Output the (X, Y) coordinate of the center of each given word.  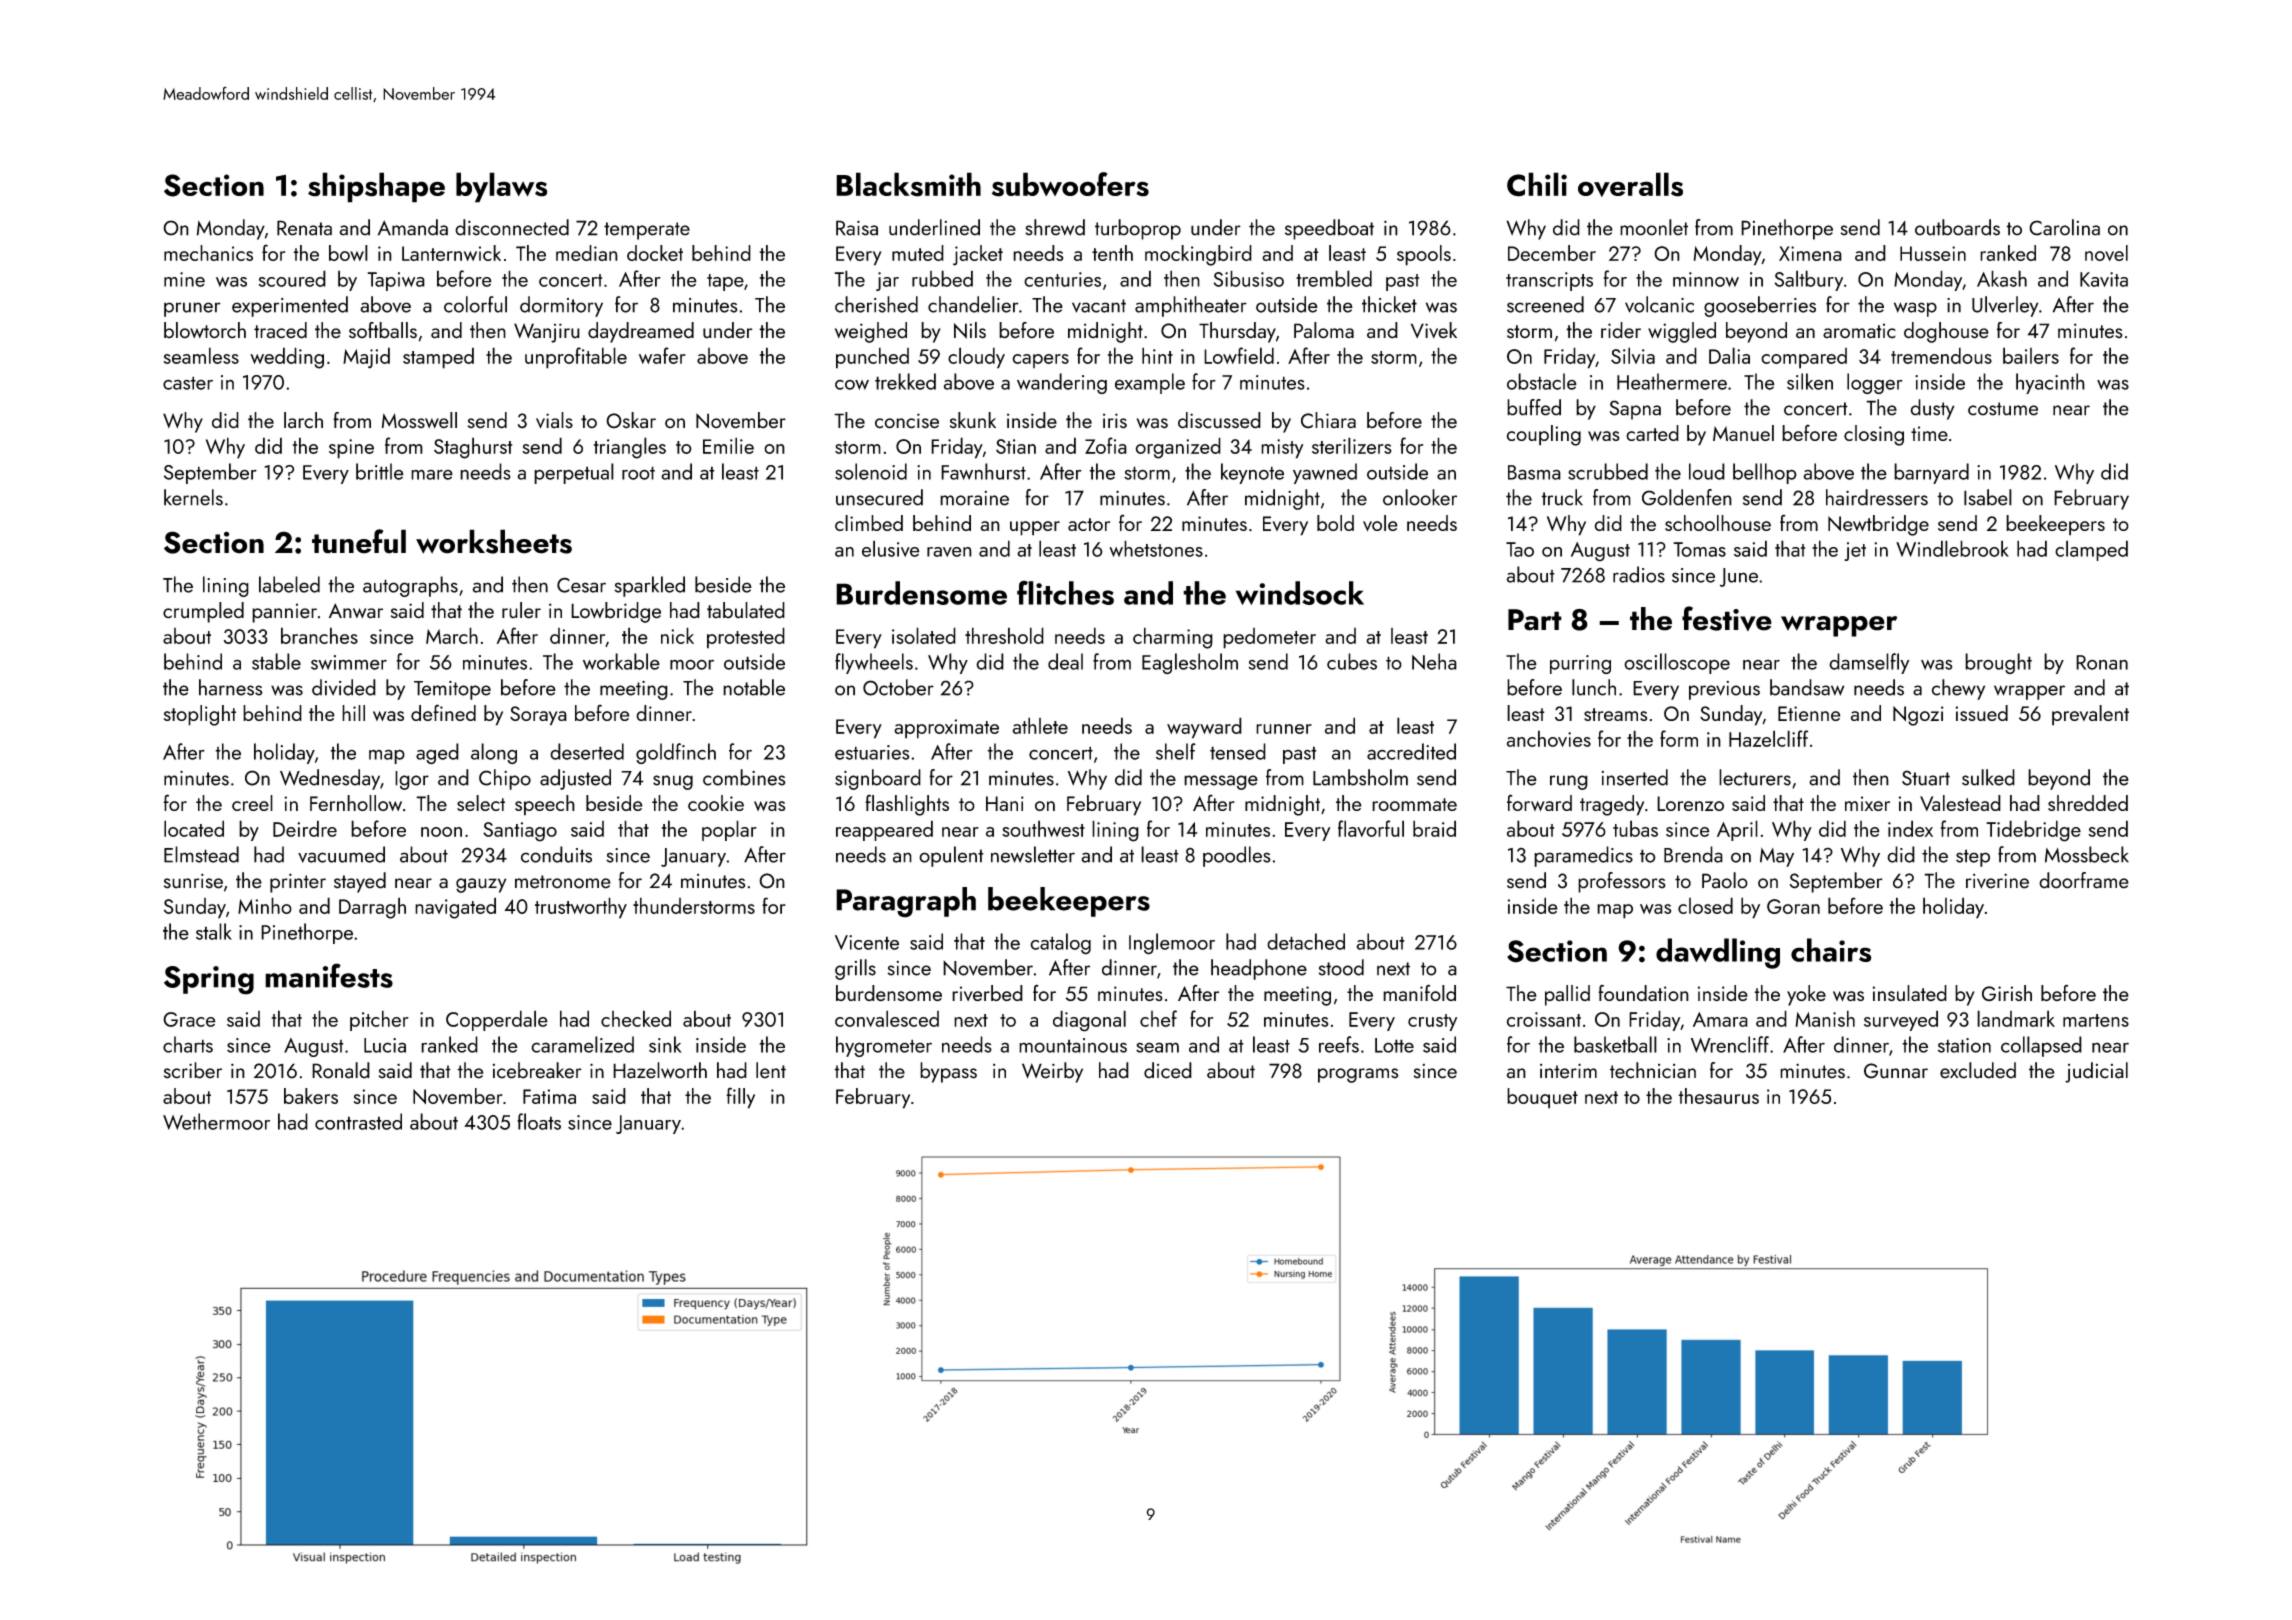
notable (754, 687)
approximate (946, 729)
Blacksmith (908, 184)
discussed (1219, 420)
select (481, 803)
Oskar (631, 420)
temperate (647, 231)
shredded (2088, 803)
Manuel (1743, 433)
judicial (2096, 1072)
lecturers (1755, 777)
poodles (1237, 856)
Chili (1537, 184)
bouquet (1542, 1098)
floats (539, 1121)
